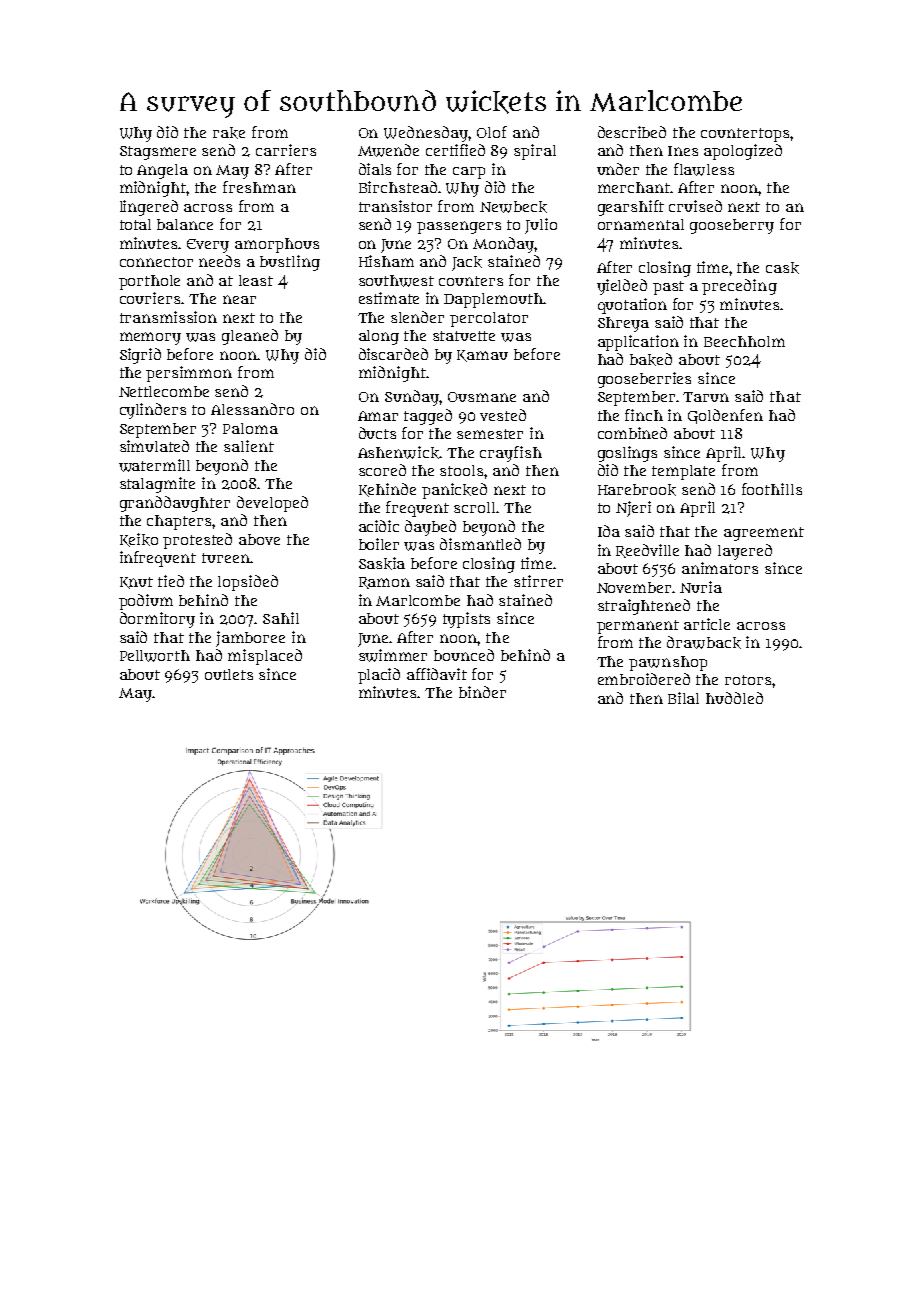 Image resolution: width=924 pixels, height=1308 pixels. Describe the element at coordinates (764, 534) in the page. I see `agreement` at that location.
